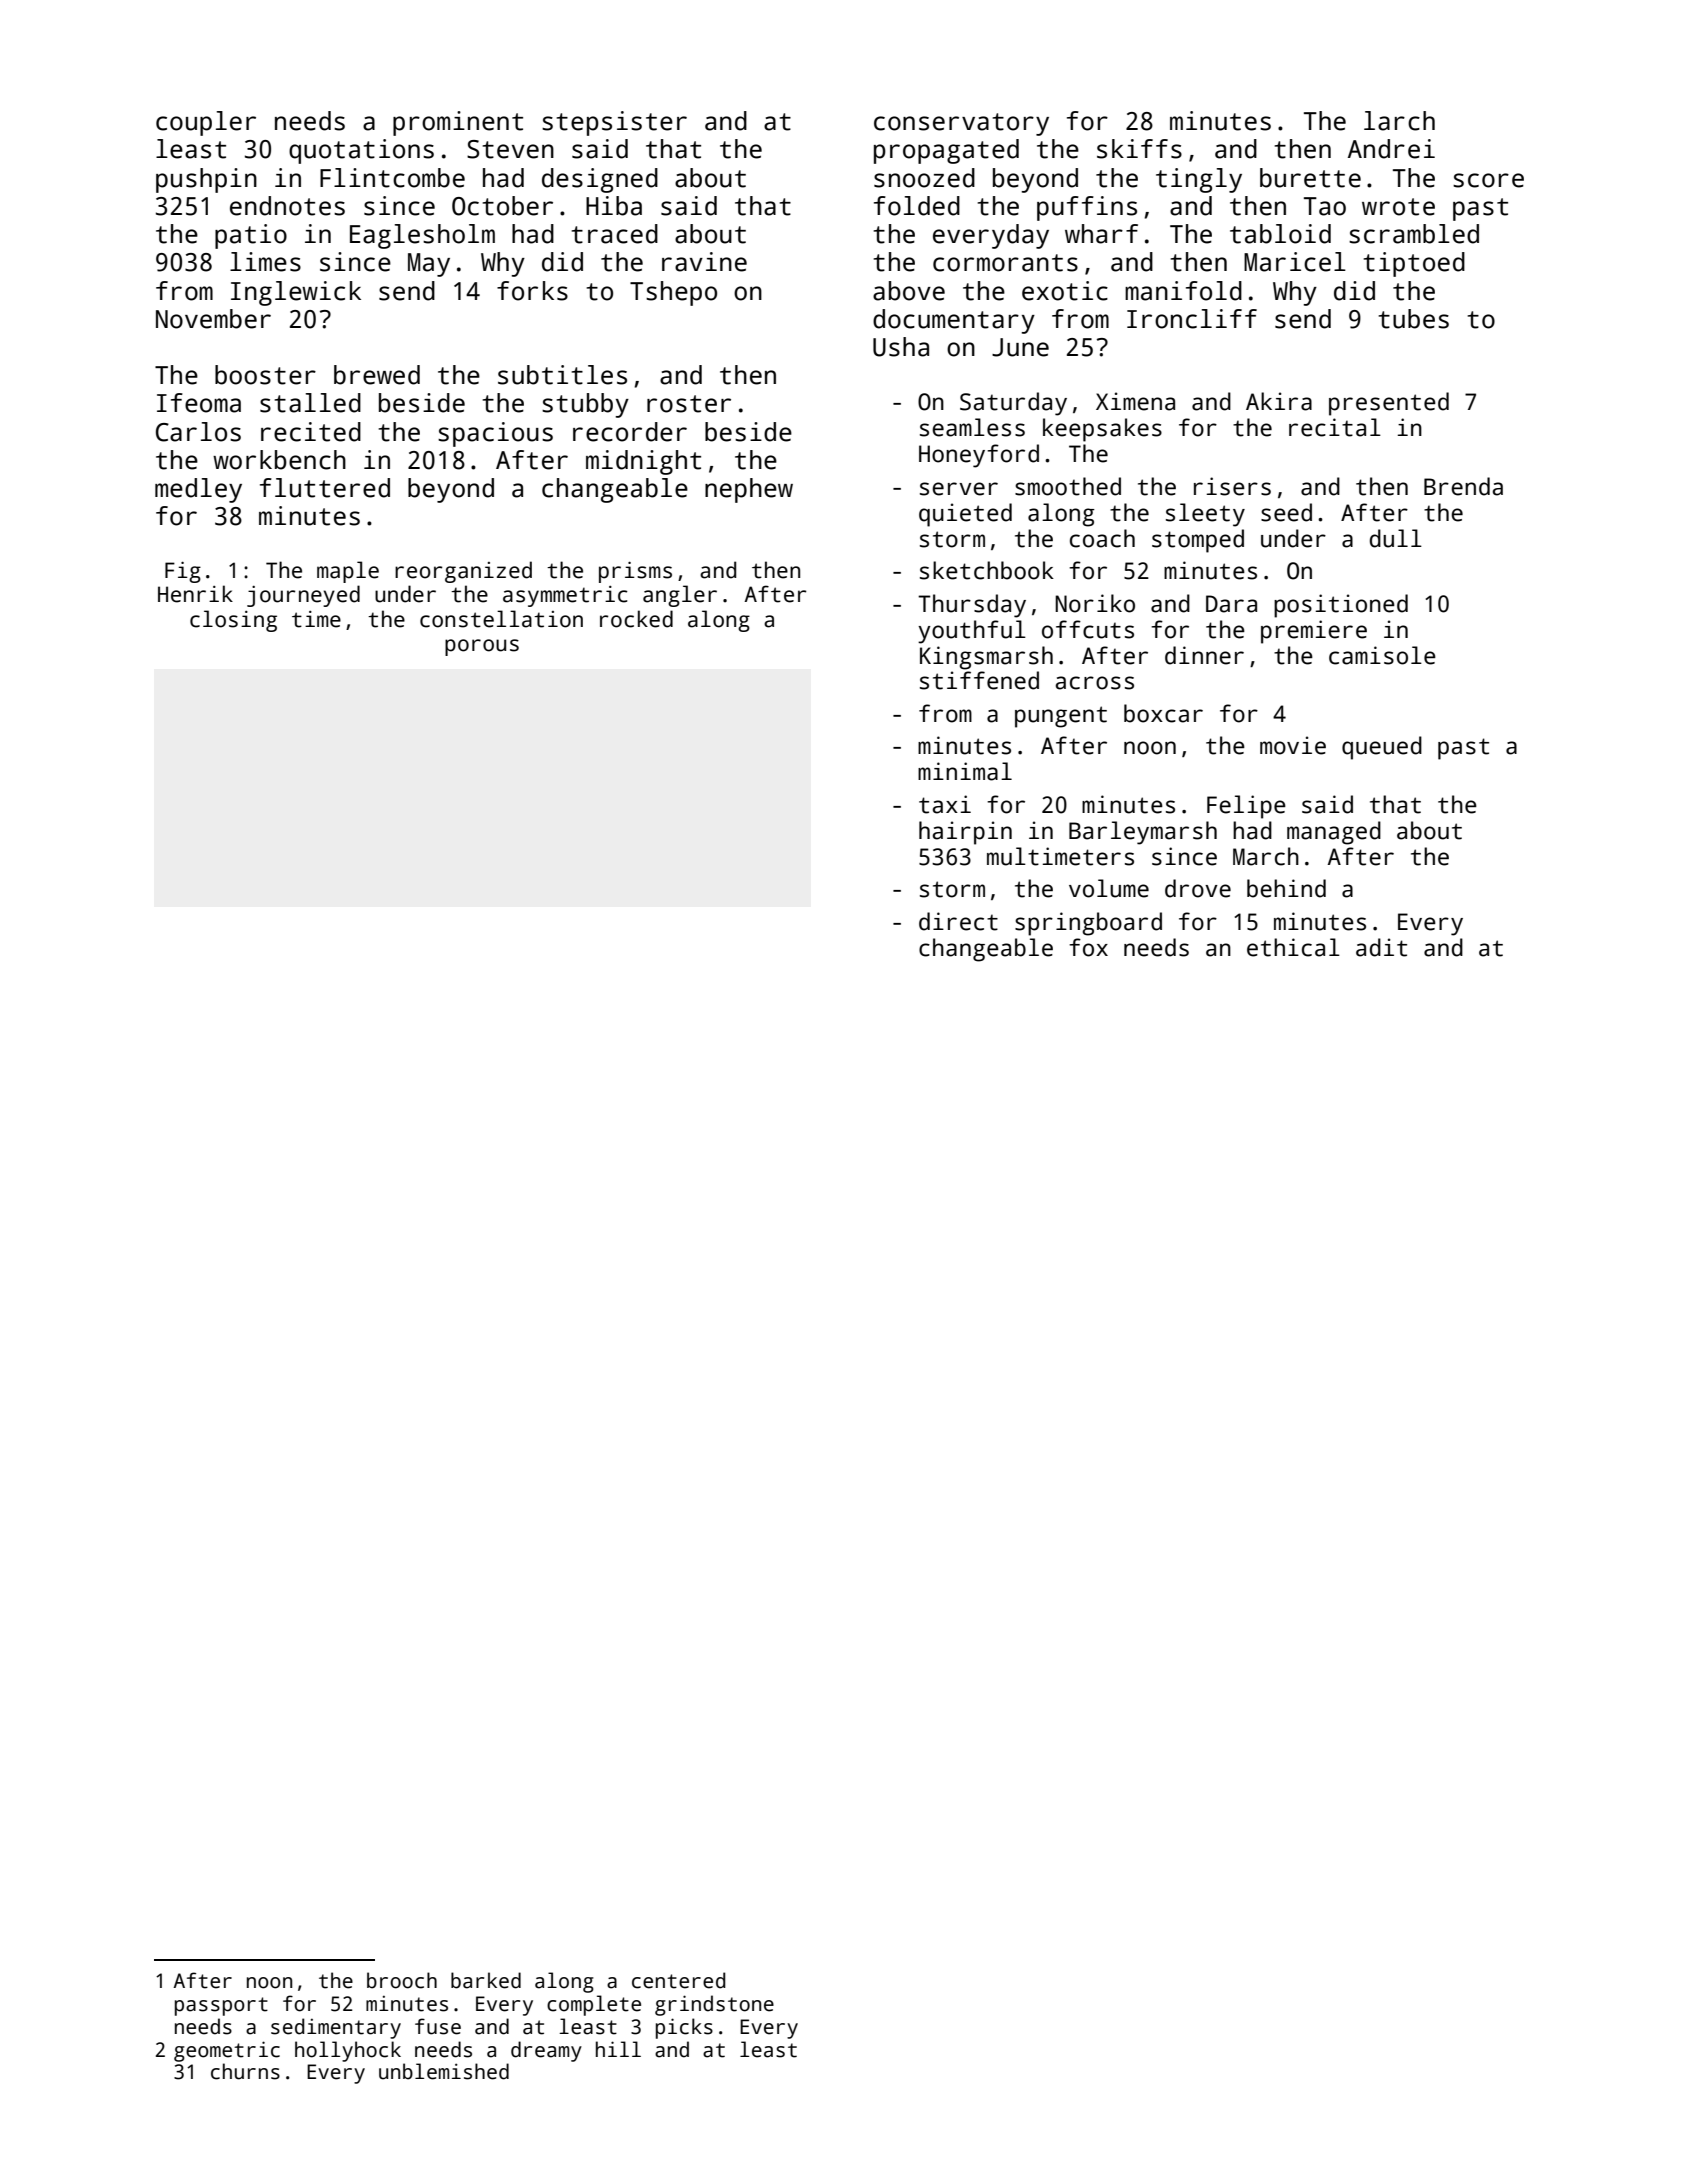  What do you see at coordinates (1381, 947) in the page?
I see `adit` at bounding box center [1381, 947].
